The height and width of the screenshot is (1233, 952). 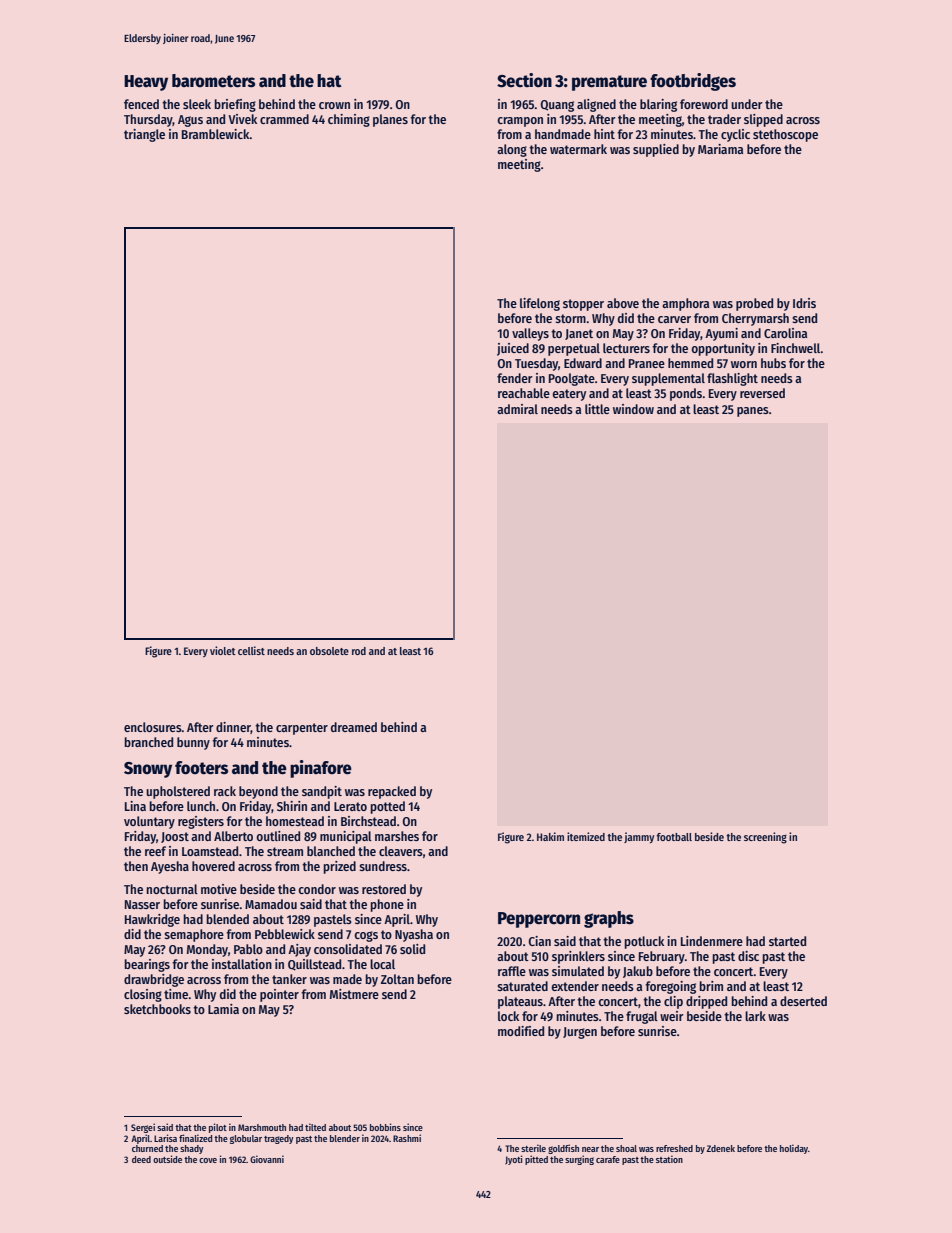 I want to click on juiced, so click(x=513, y=349).
